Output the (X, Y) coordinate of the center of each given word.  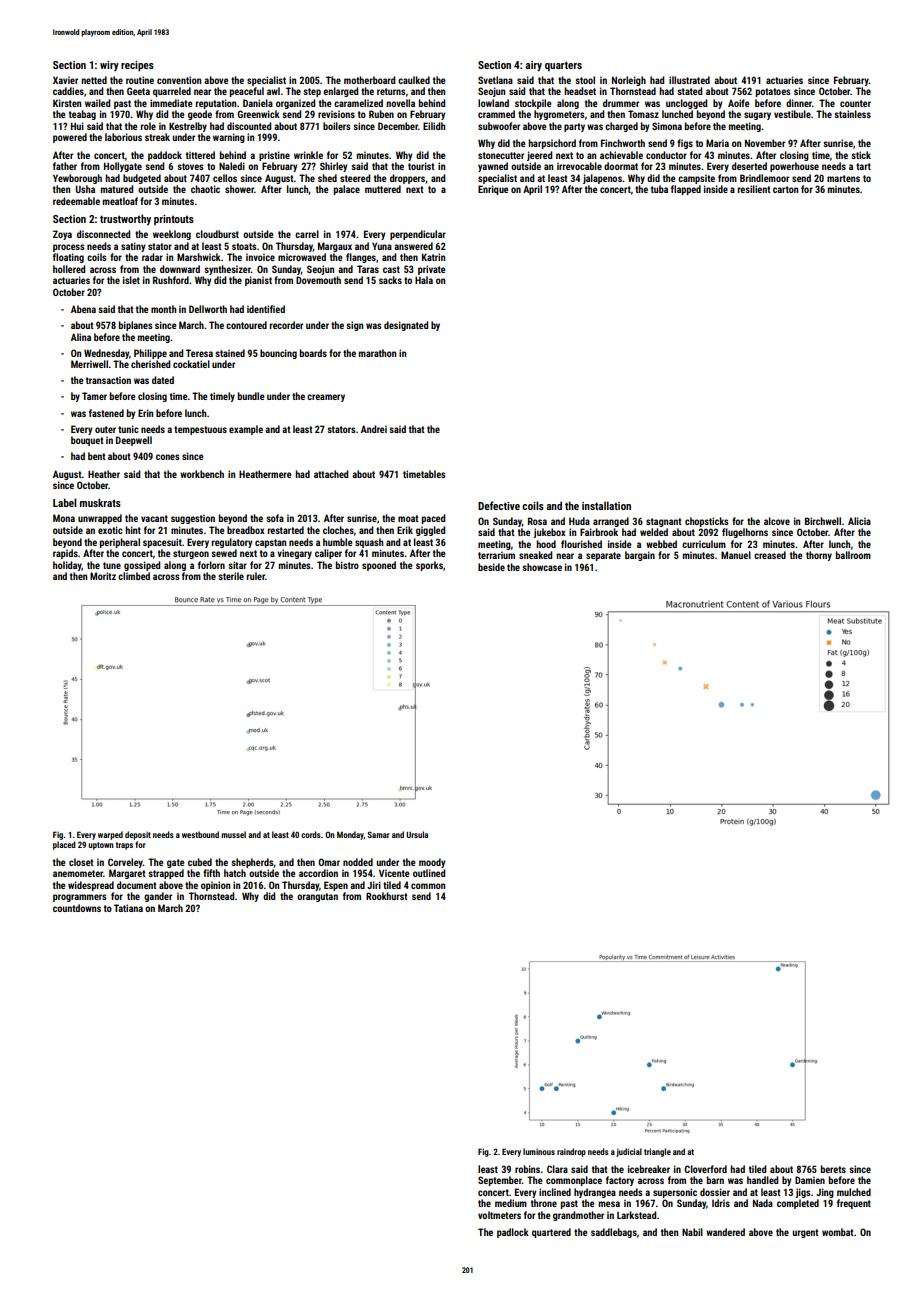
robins (527, 1169)
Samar (378, 834)
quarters (563, 66)
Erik (405, 530)
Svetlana (495, 80)
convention (179, 80)
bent (97, 456)
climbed (134, 576)
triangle (657, 1152)
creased (770, 555)
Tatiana (128, 908)
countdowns (77, 908)
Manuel (736, 555)
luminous (539, 1151)
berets (833, 1169)
